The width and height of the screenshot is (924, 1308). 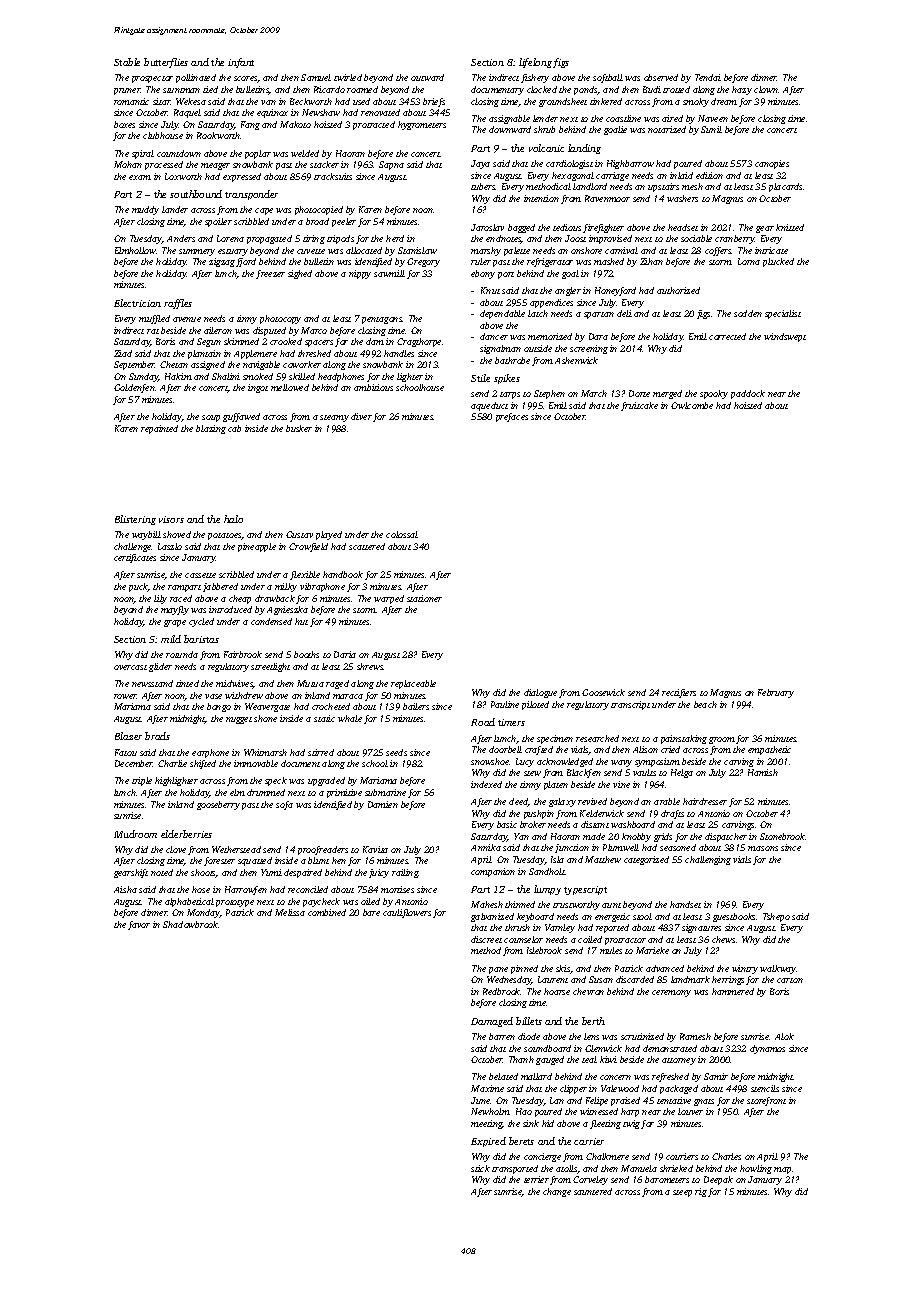 What do you see at coordinates (748, 394) in the screenshot?
I see `paddock` at bounding box center [748, 394].
